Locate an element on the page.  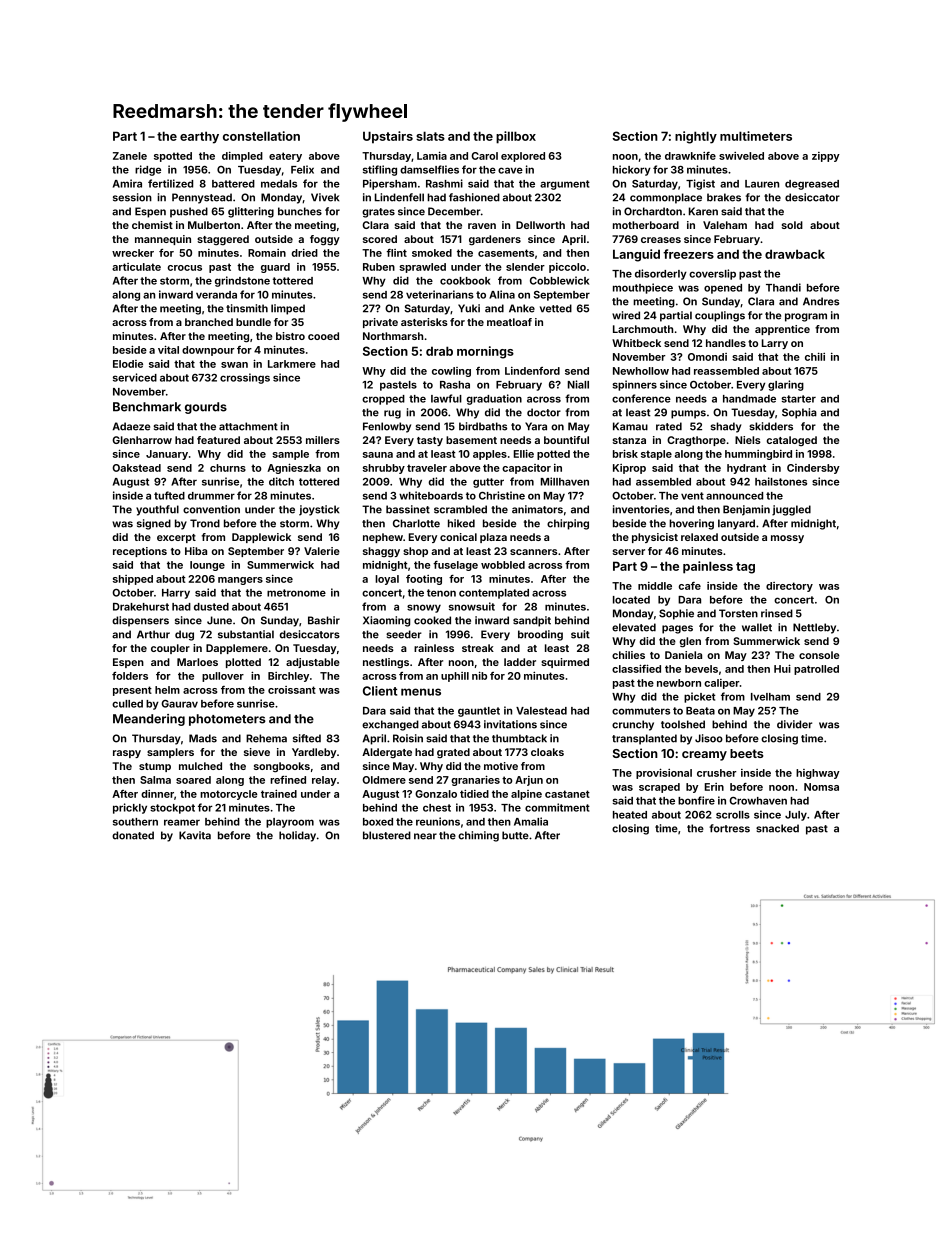
Newhollow is located at coordinates (641, 371).
